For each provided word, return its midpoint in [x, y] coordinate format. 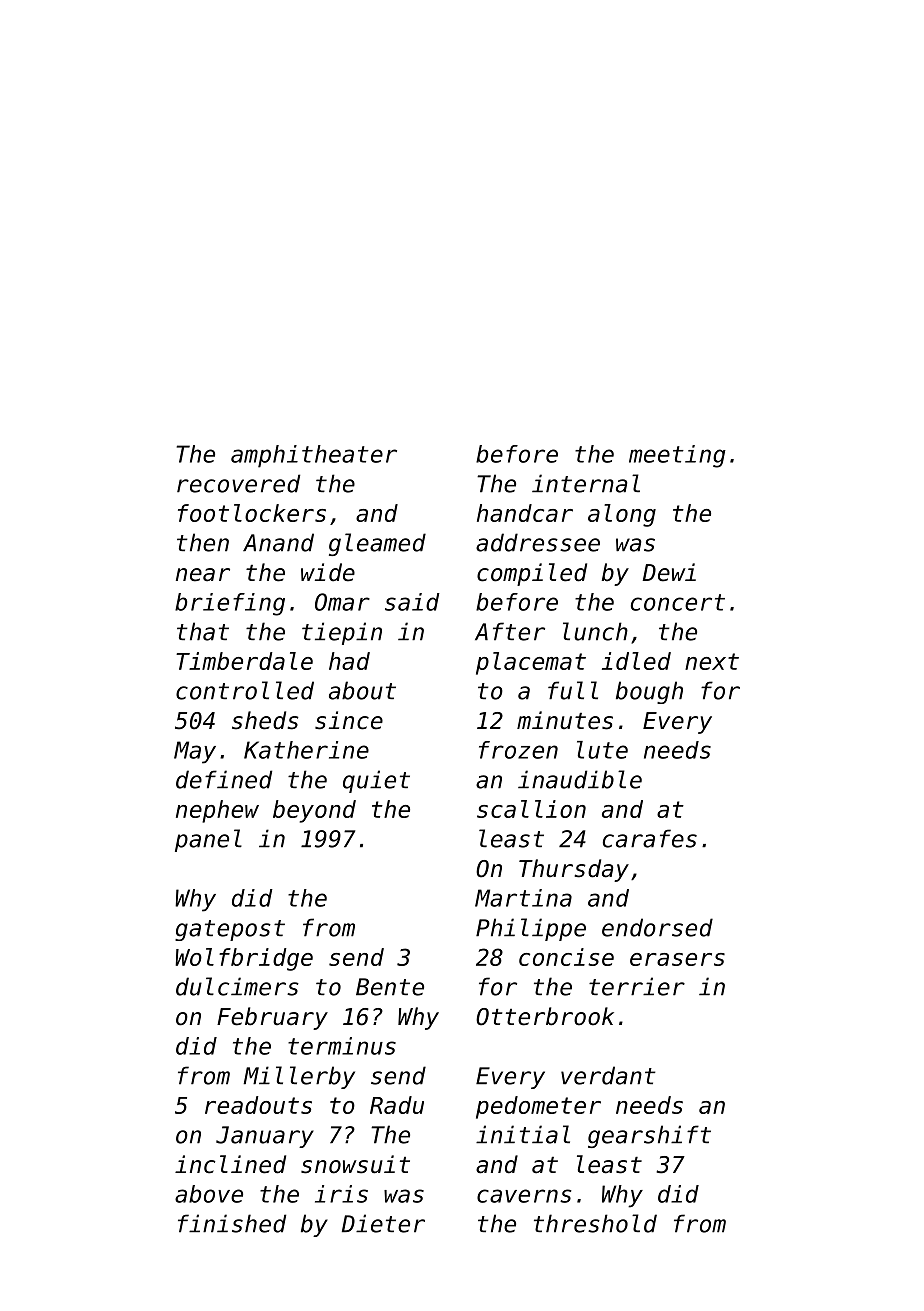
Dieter [383, 1223]
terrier [637, 986]
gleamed [377, 544]
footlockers [252, 513]
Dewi [669, 572]
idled [636, 661]
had [349, 661]
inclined [230, 1164]
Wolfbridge [244, 959]
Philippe [531, 929]
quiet [376, 781]
